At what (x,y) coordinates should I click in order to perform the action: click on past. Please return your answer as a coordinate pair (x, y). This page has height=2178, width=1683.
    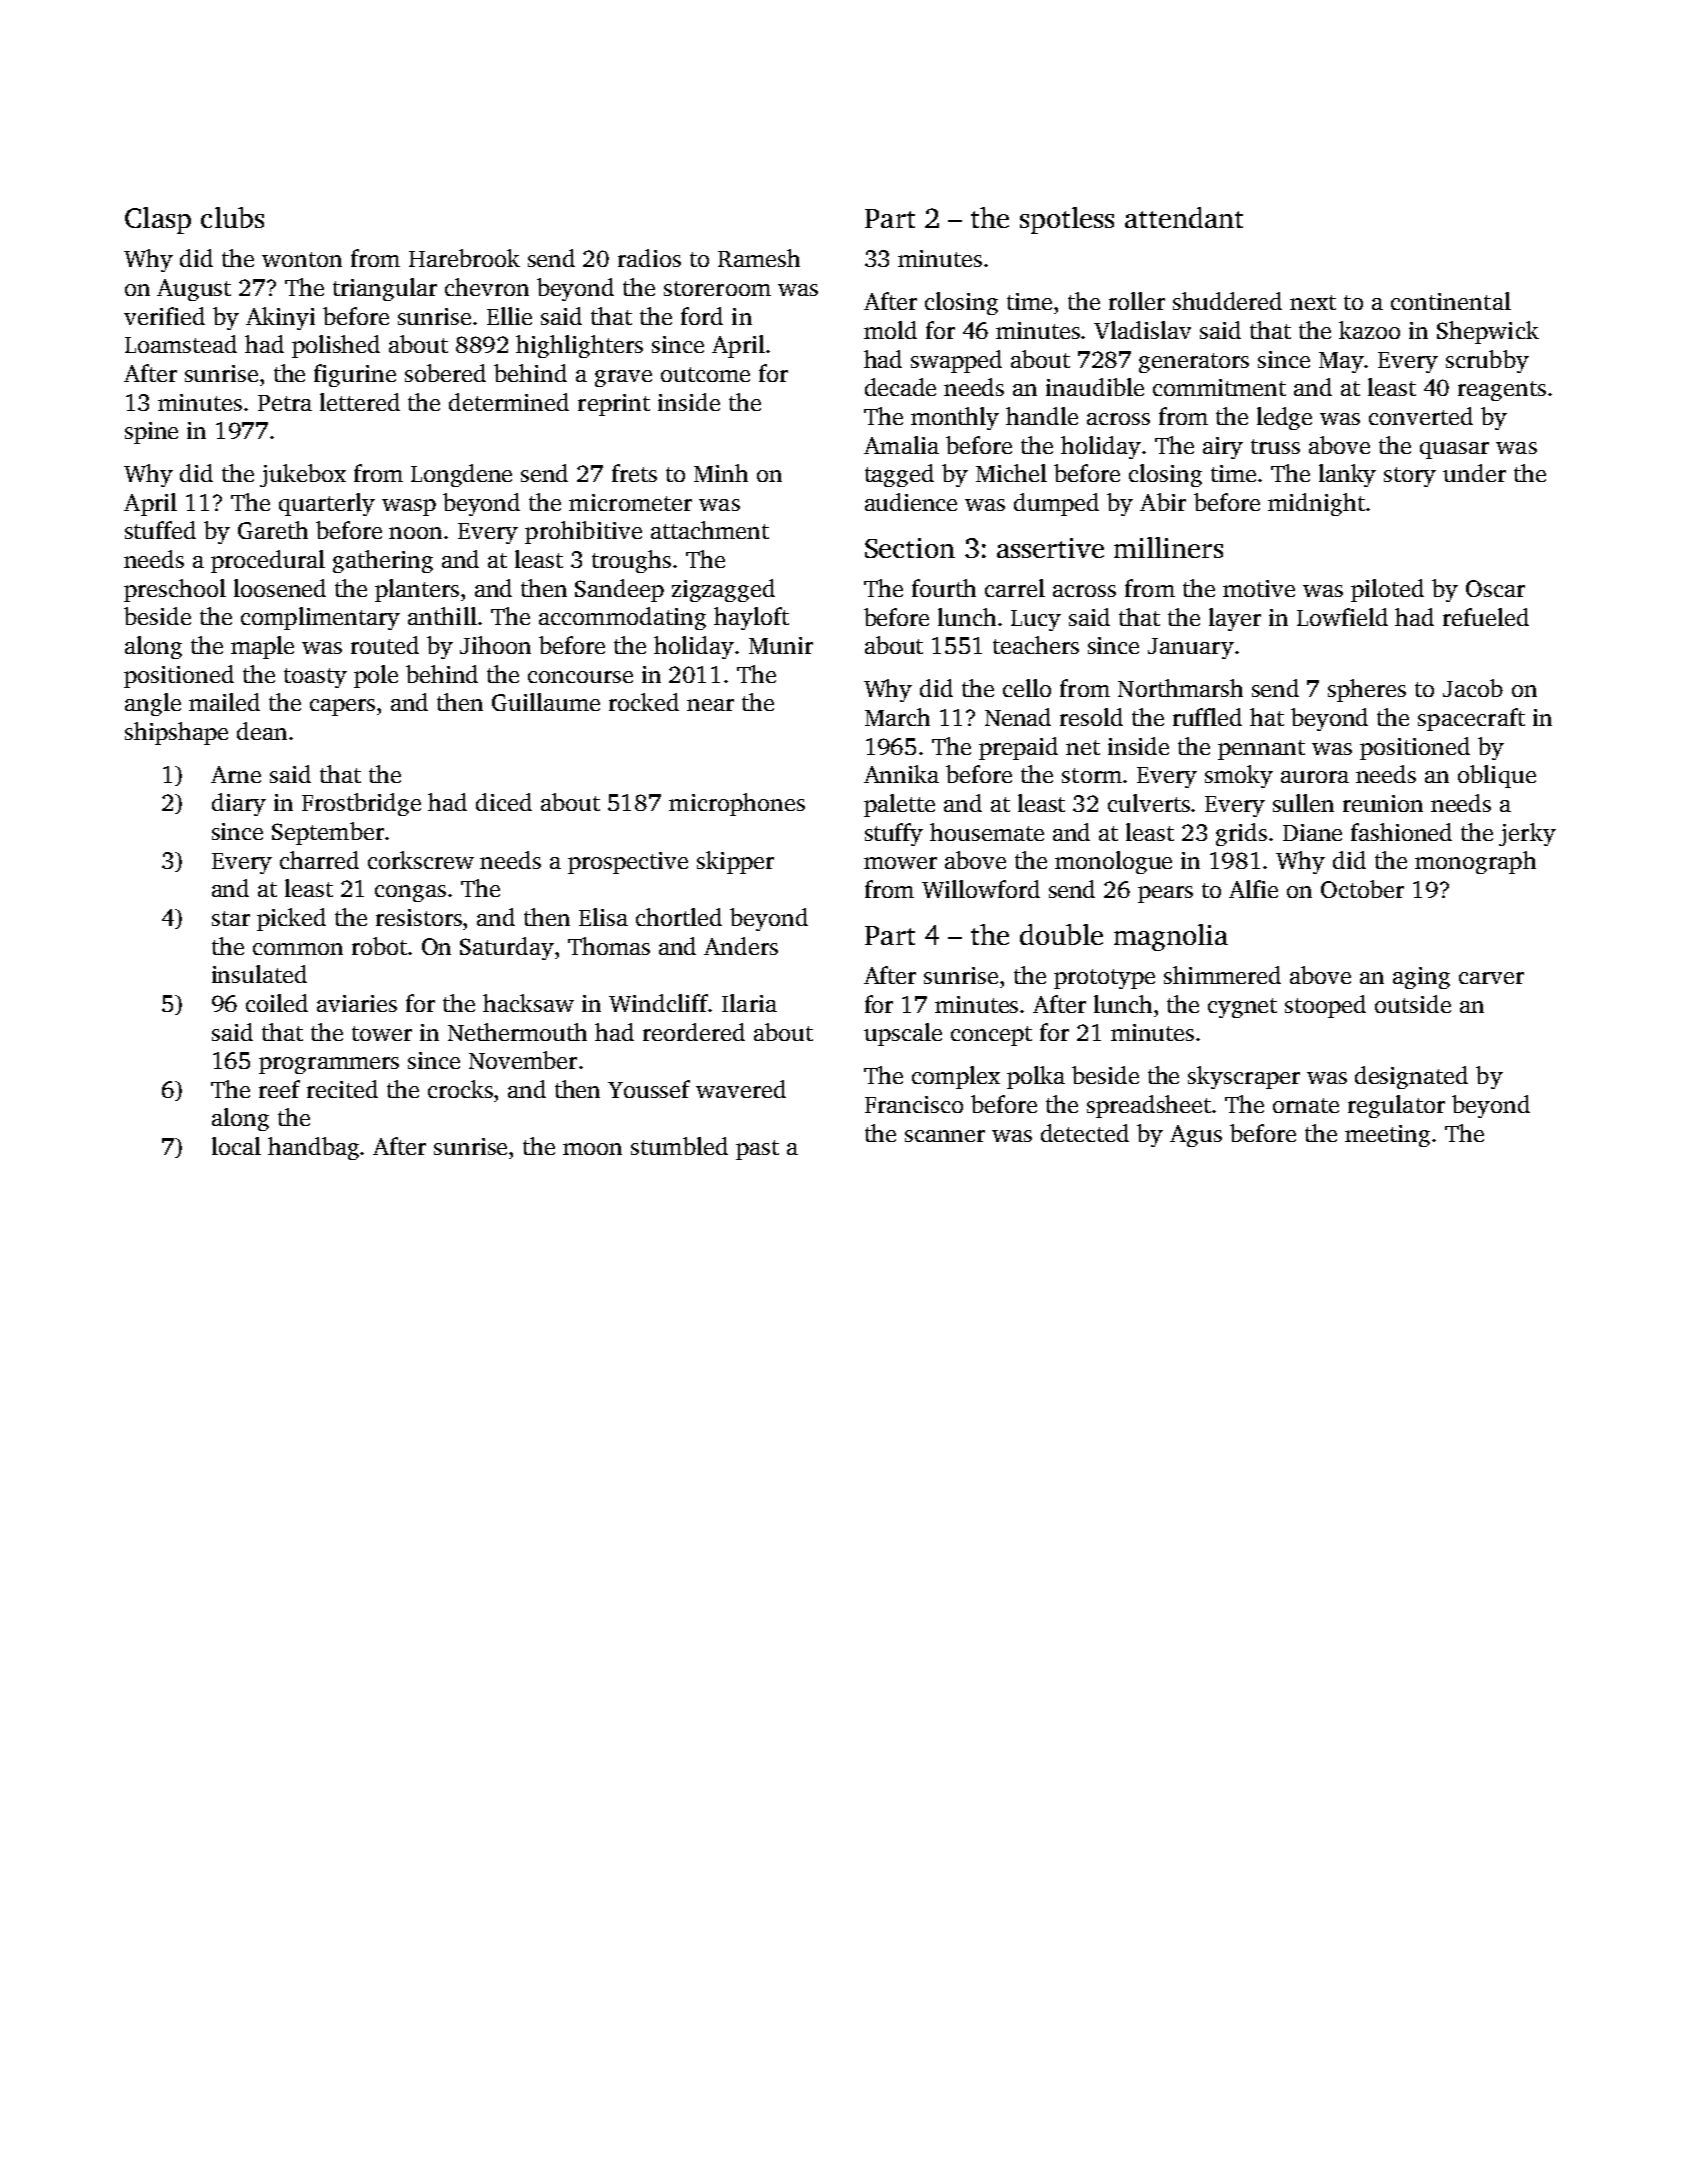
    Looking at the image, I should click on (757, 1150).
